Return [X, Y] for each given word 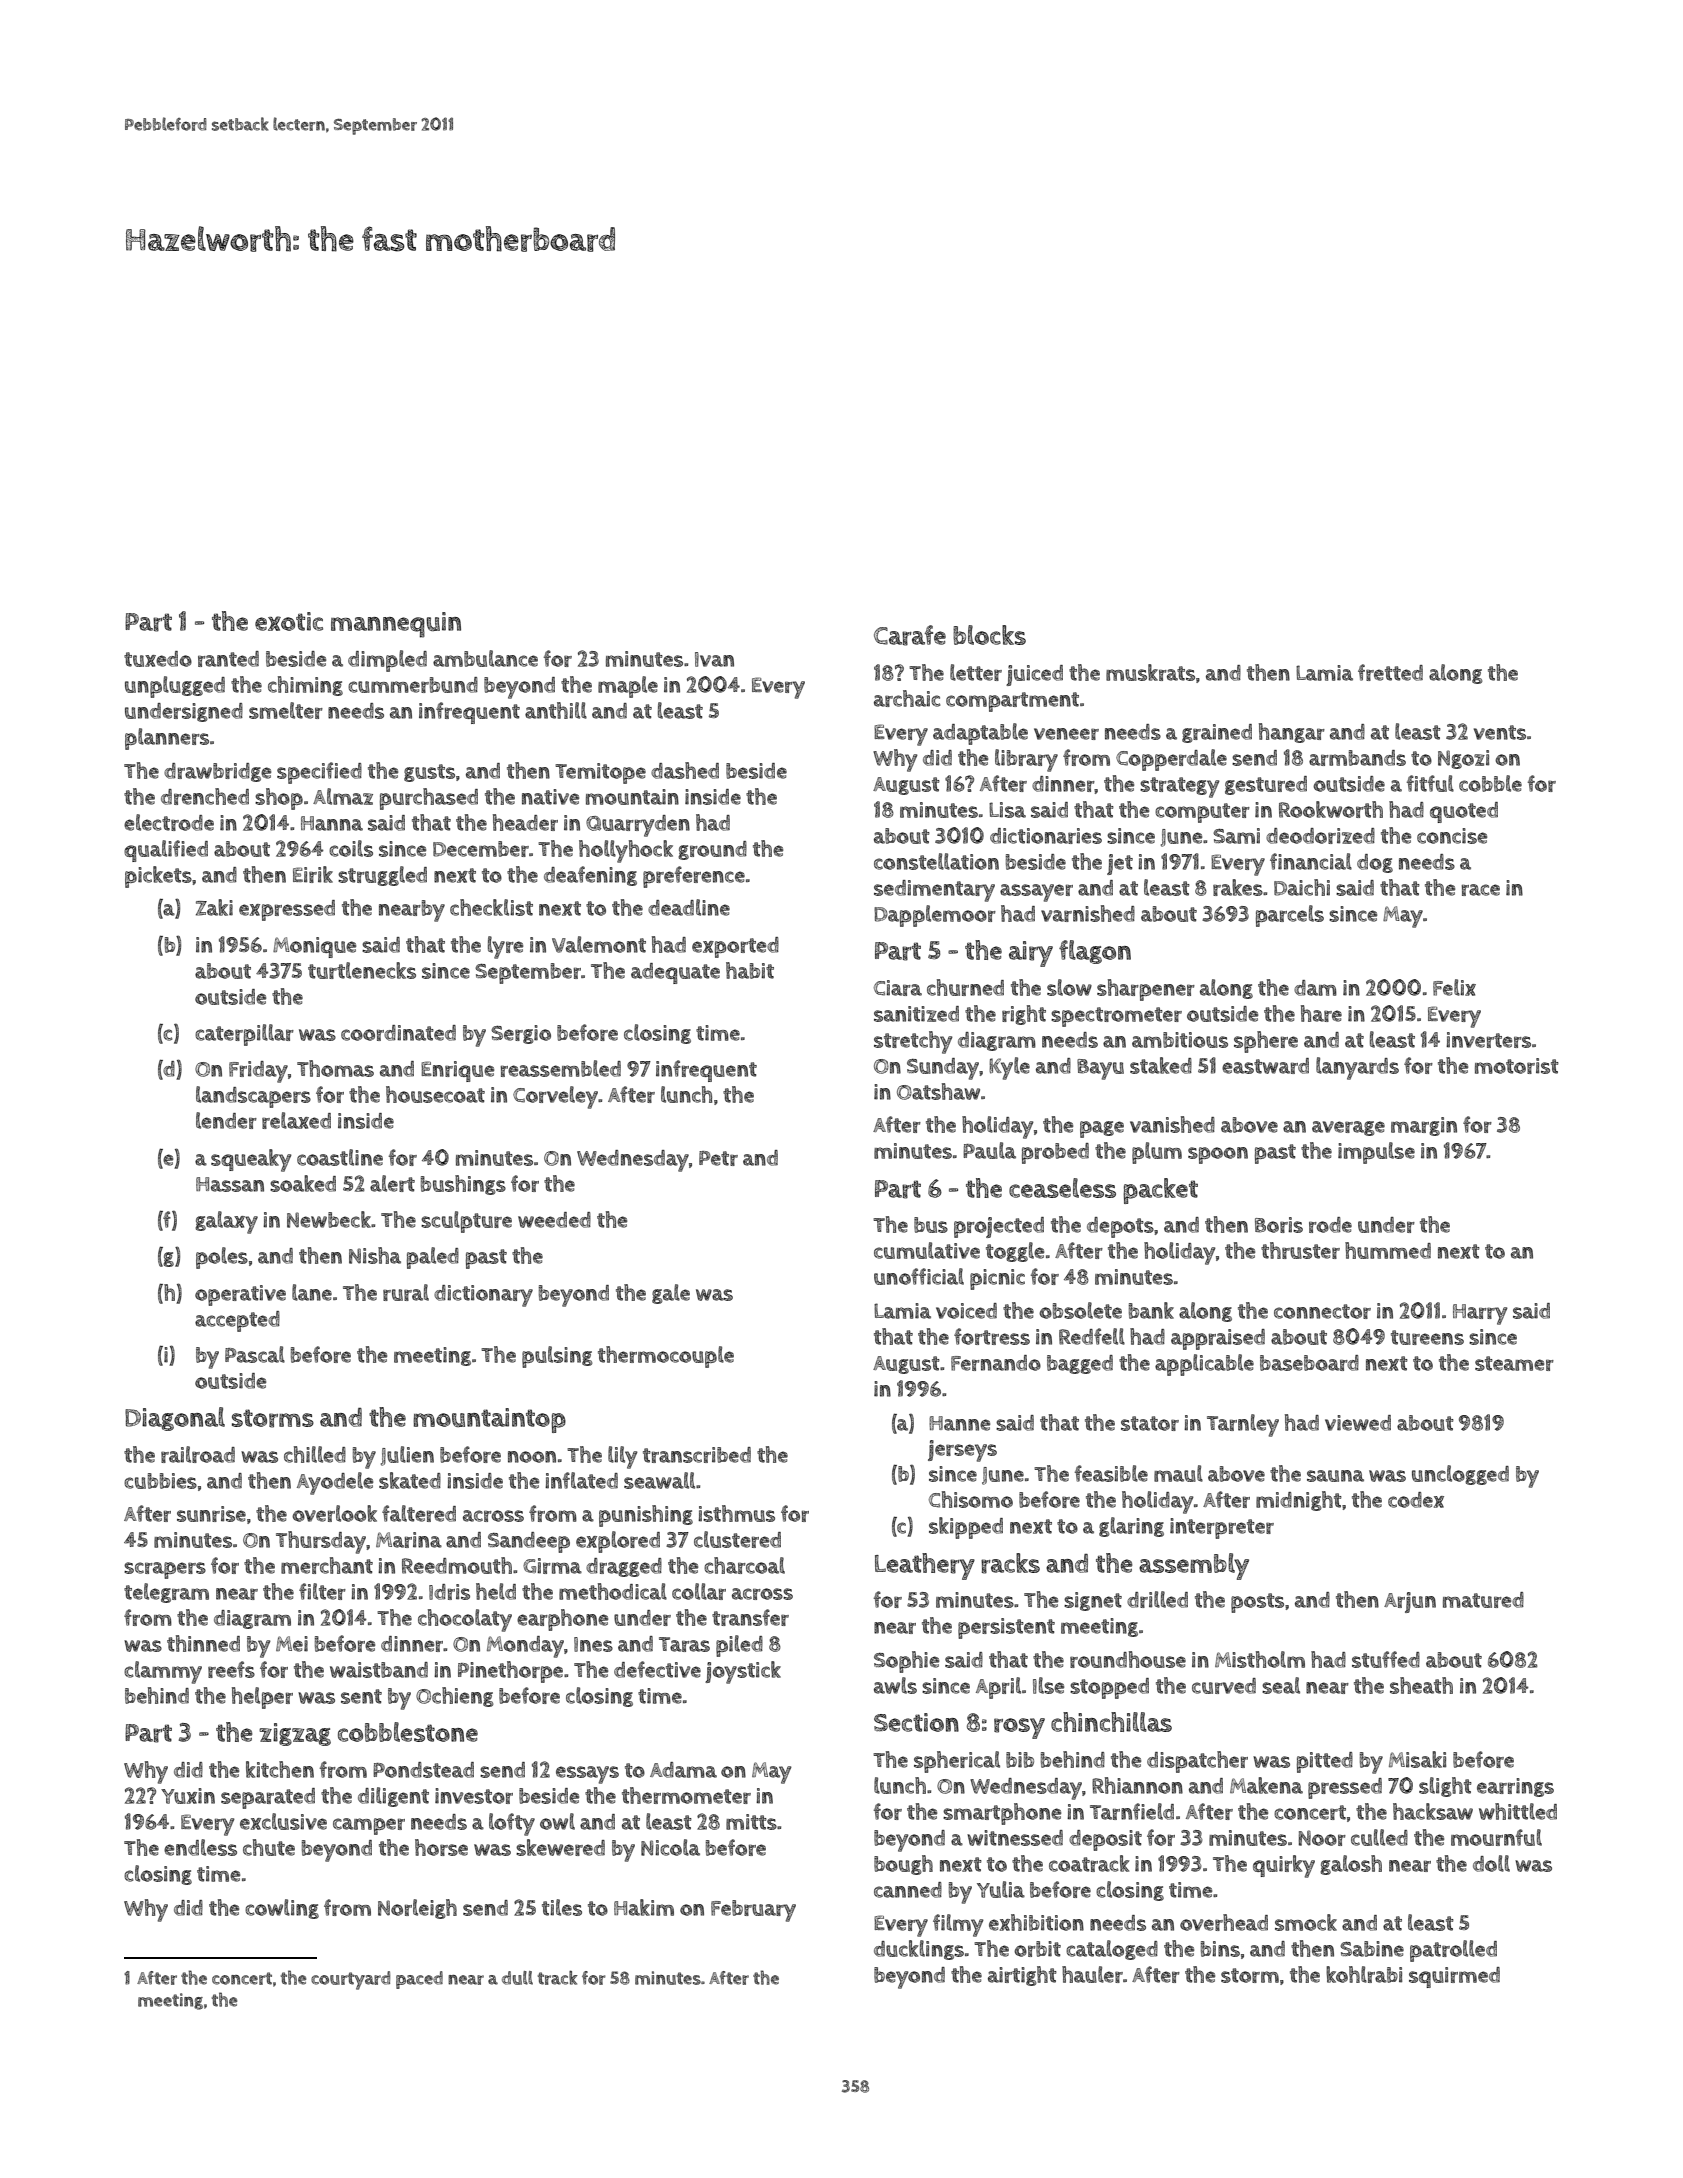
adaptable [980, 734]
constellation [936, 861]
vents [1500, 732]
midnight [1299, 1501]
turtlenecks [362, 970]
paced [419, 1980]
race [1481, 890]
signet [1093, 1601]
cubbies [160, 1481]
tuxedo [158, 659]
